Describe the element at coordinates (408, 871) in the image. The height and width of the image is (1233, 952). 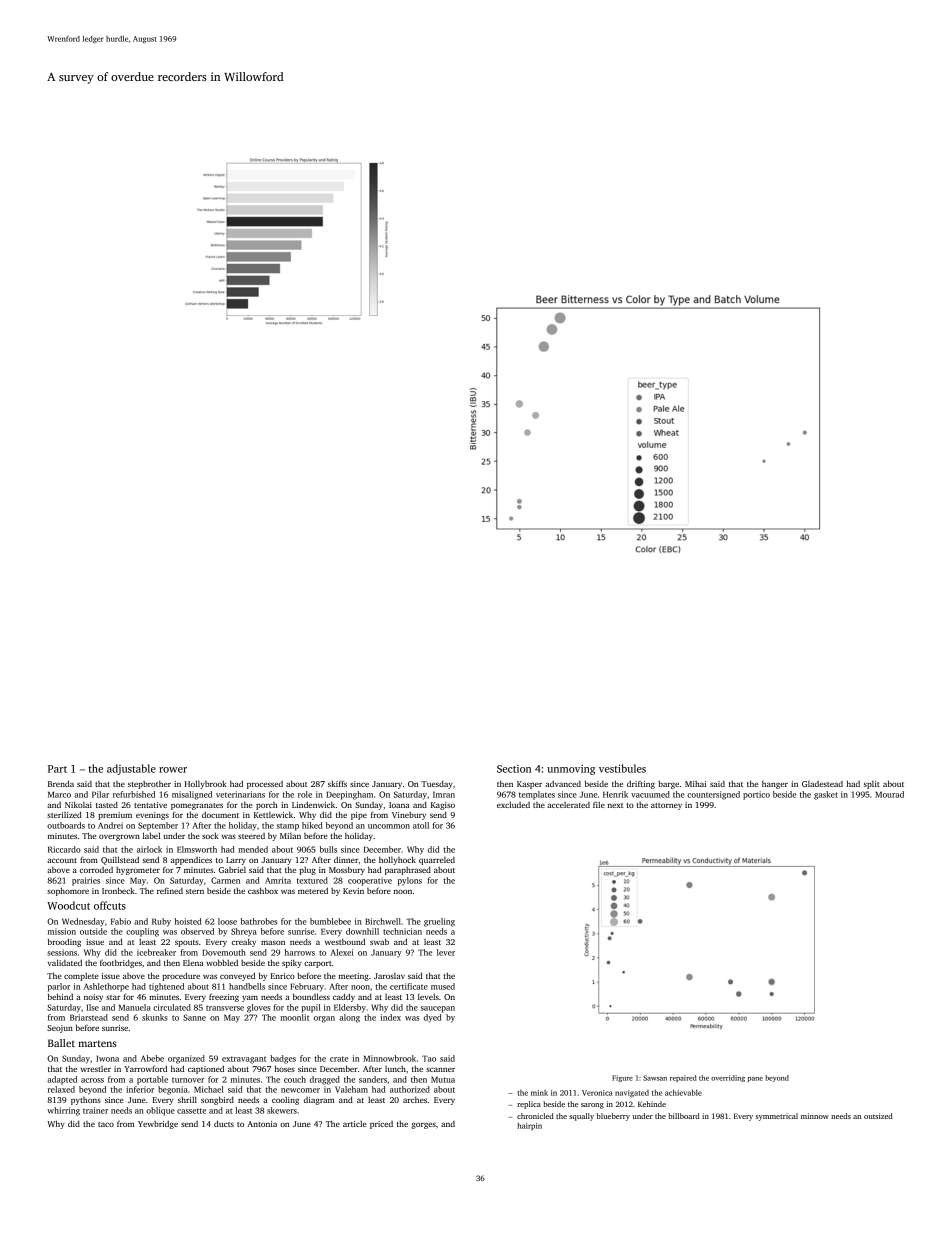
I see `paraphrased` at that location.
